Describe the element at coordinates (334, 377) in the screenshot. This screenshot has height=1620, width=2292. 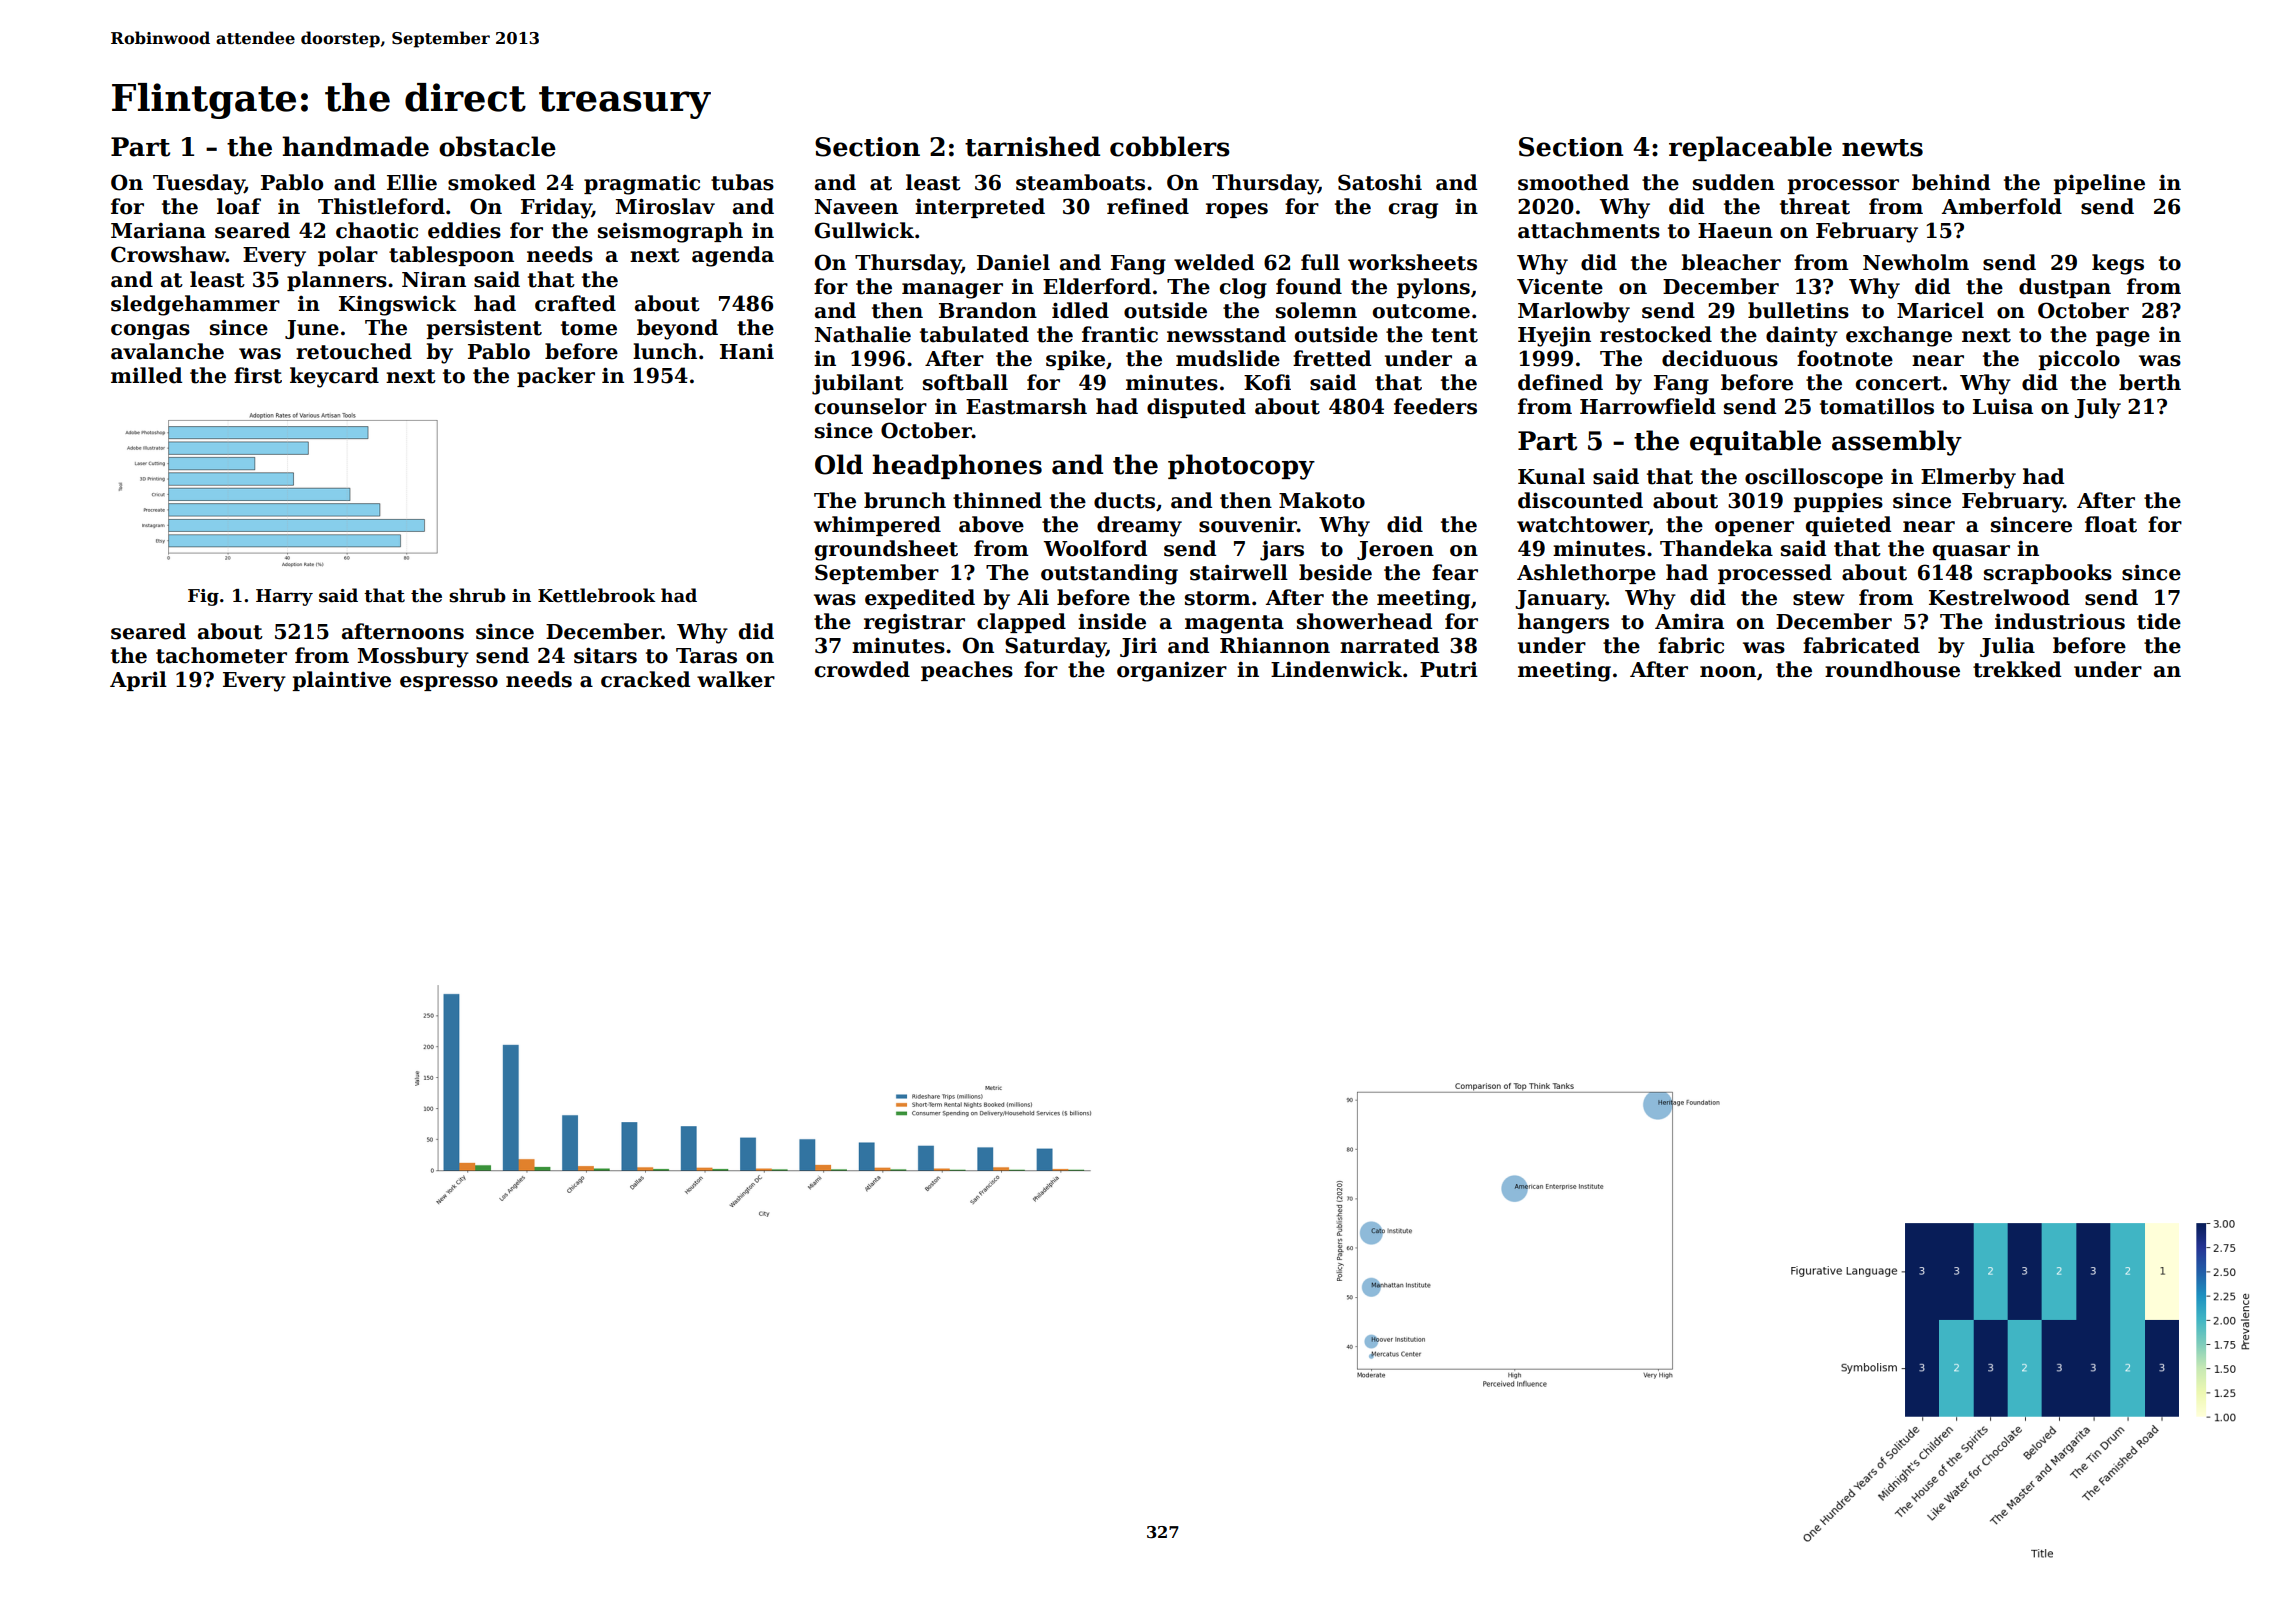
I see `keycard` at that location.
